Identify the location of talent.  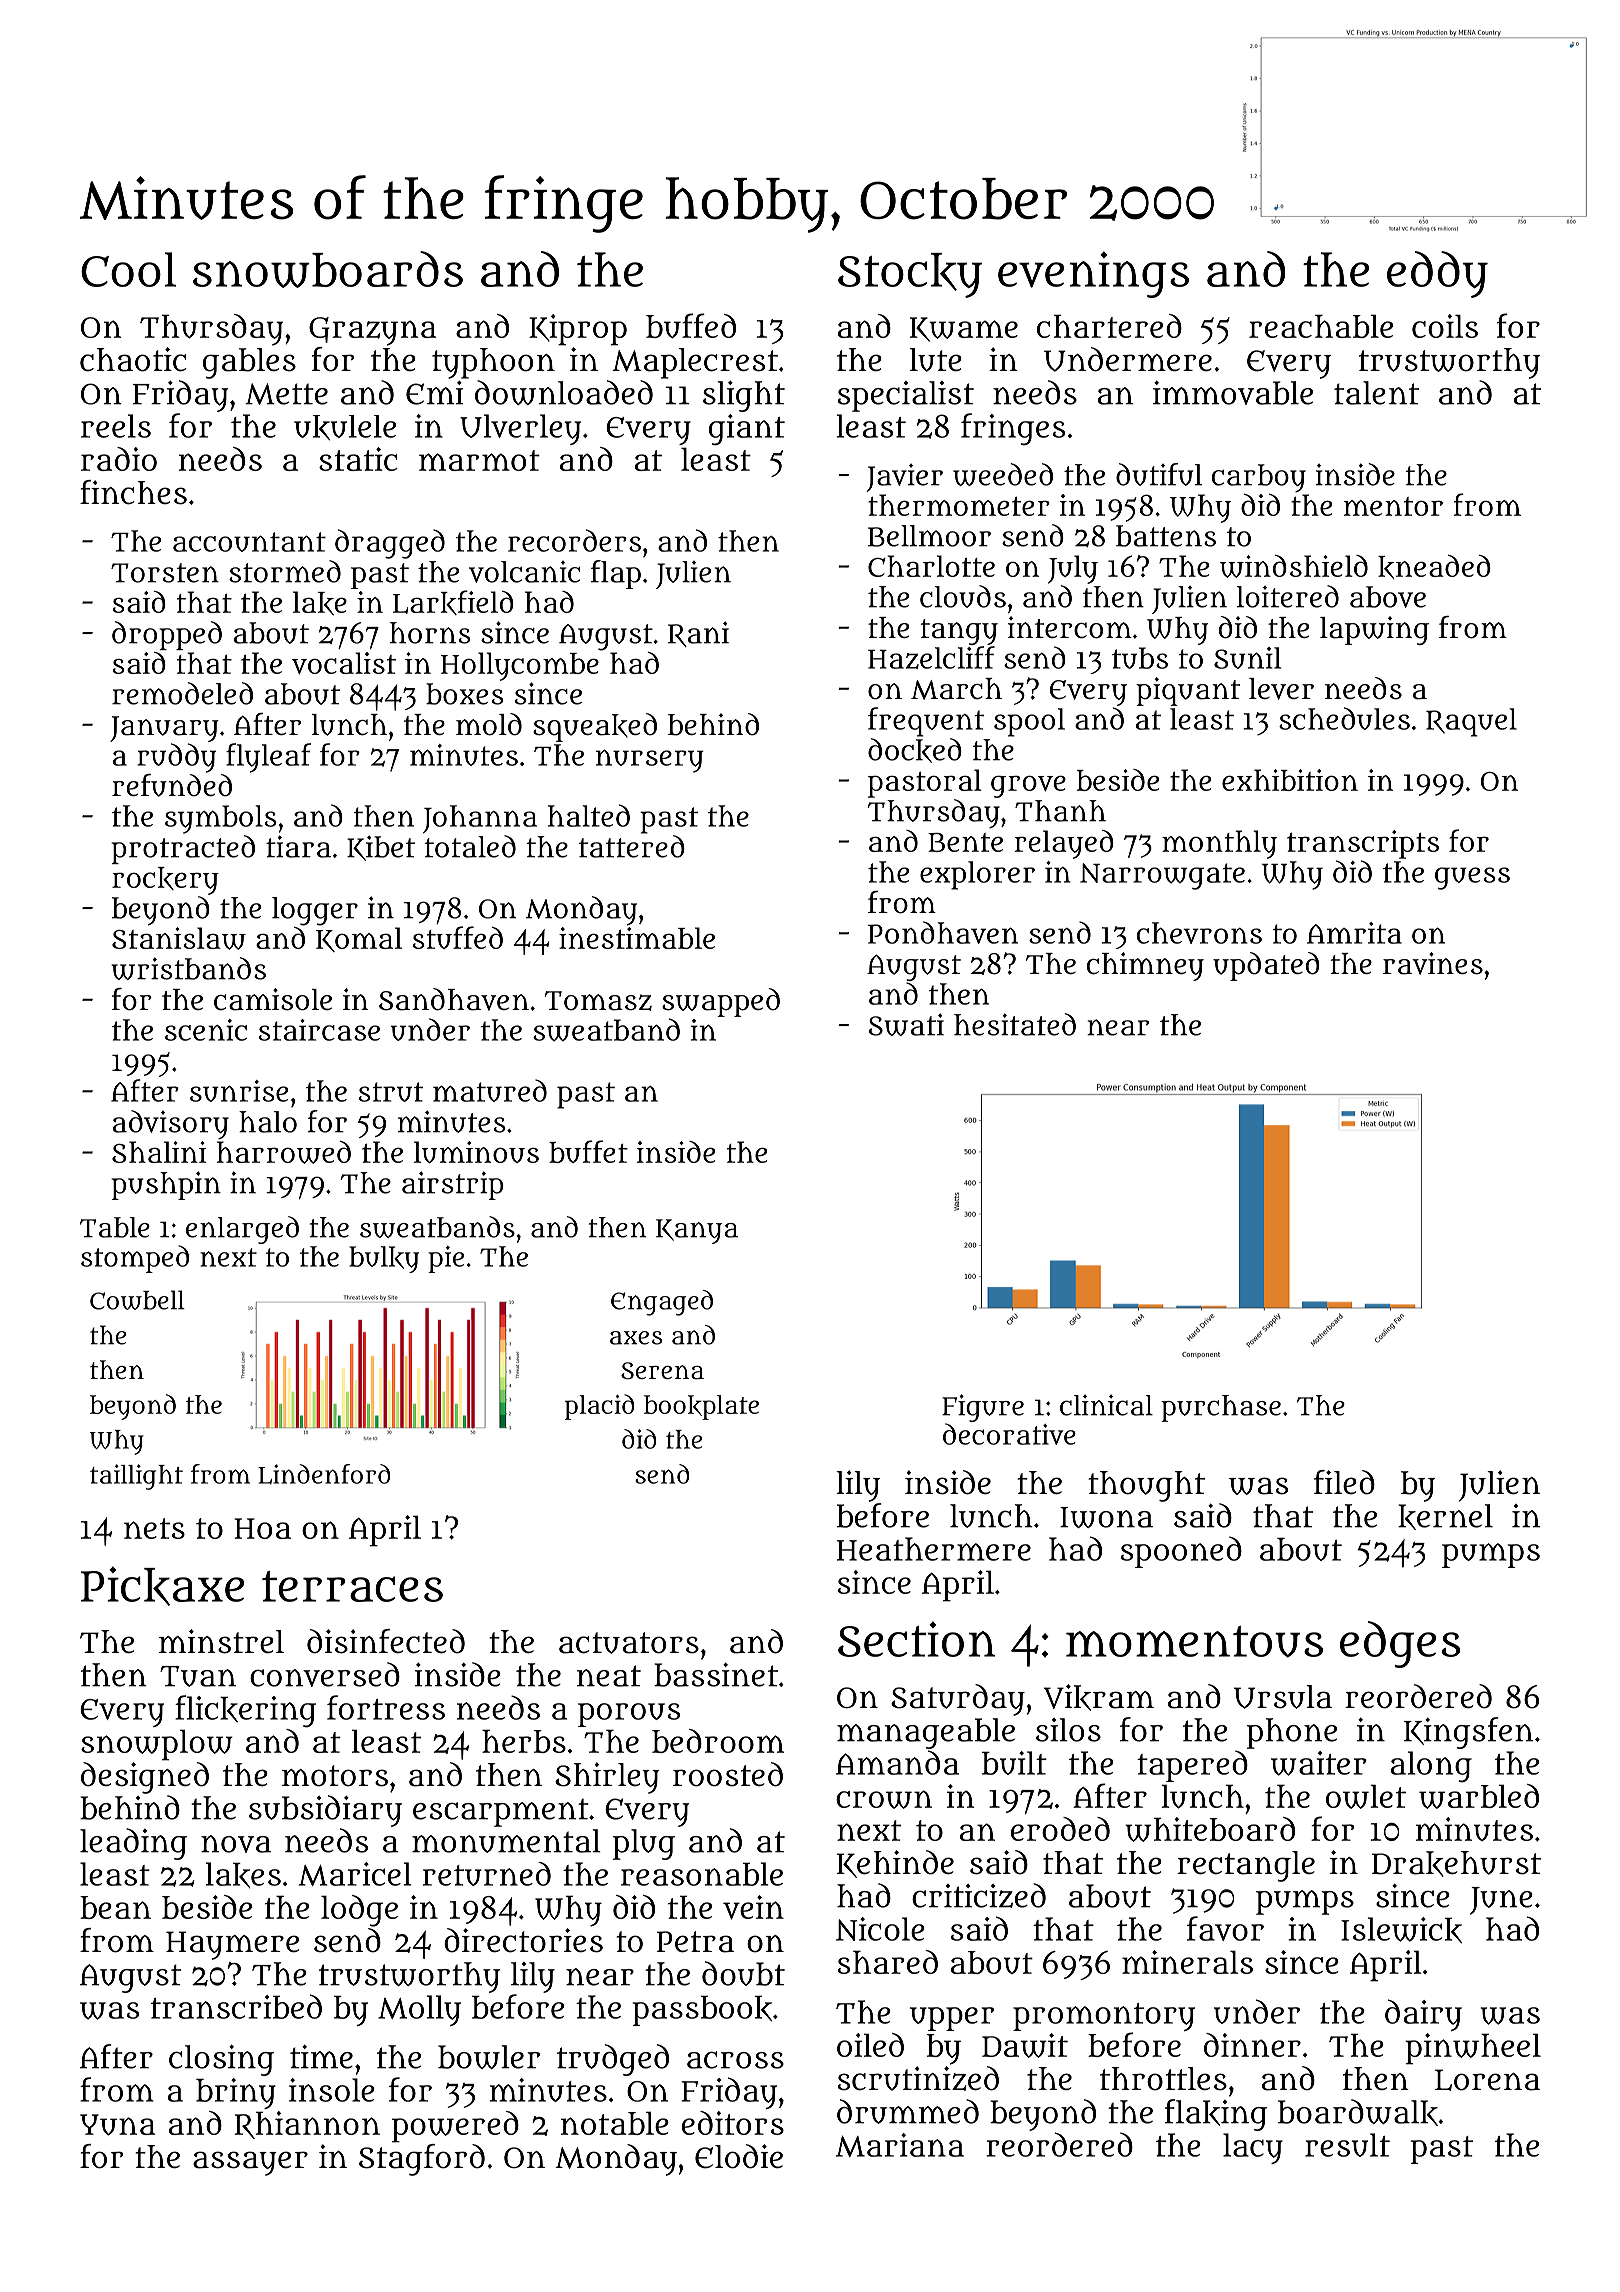
(1376, 393).
